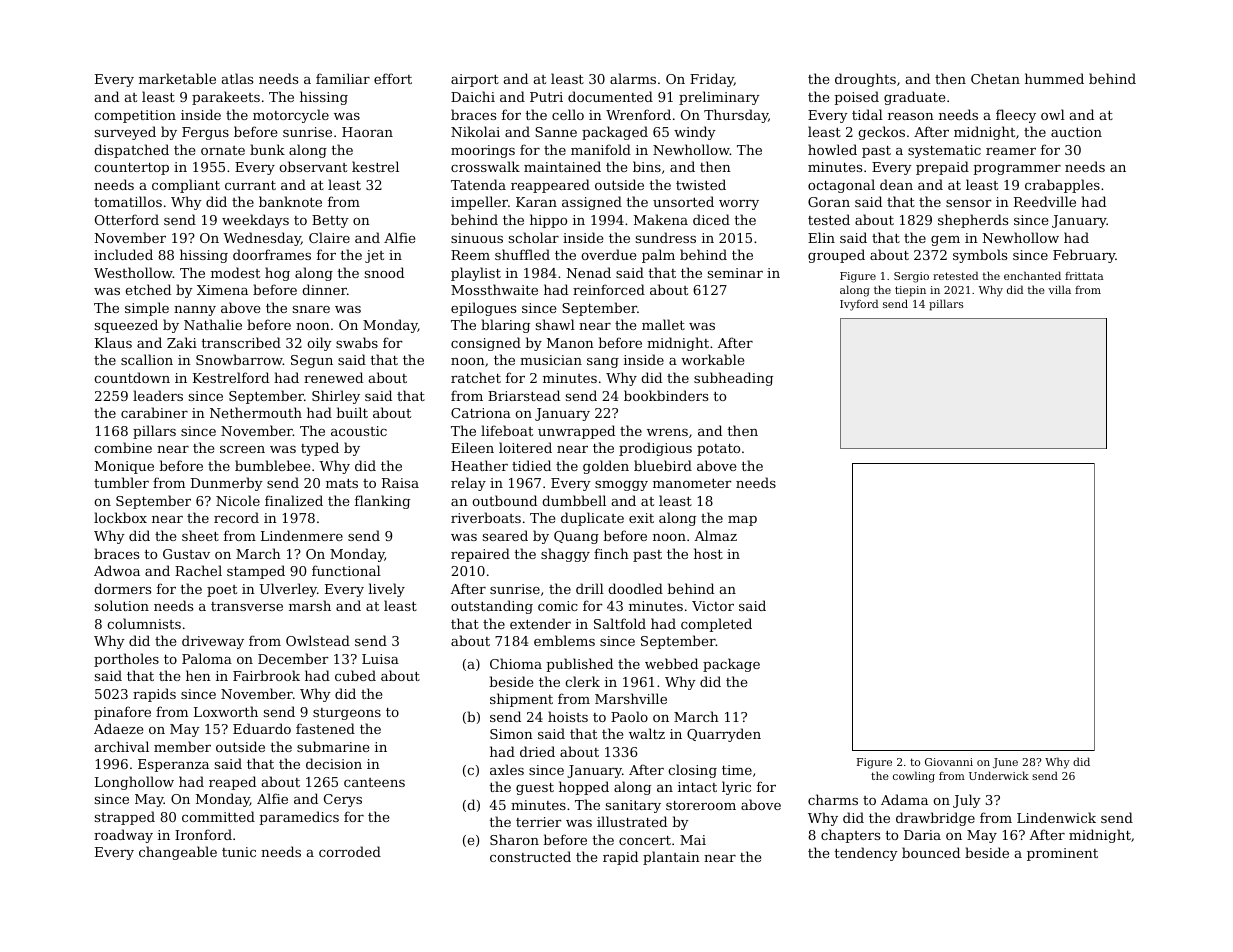 The width and height of the document is (1233, 952). I want to click on concert, so click(645, 840).
